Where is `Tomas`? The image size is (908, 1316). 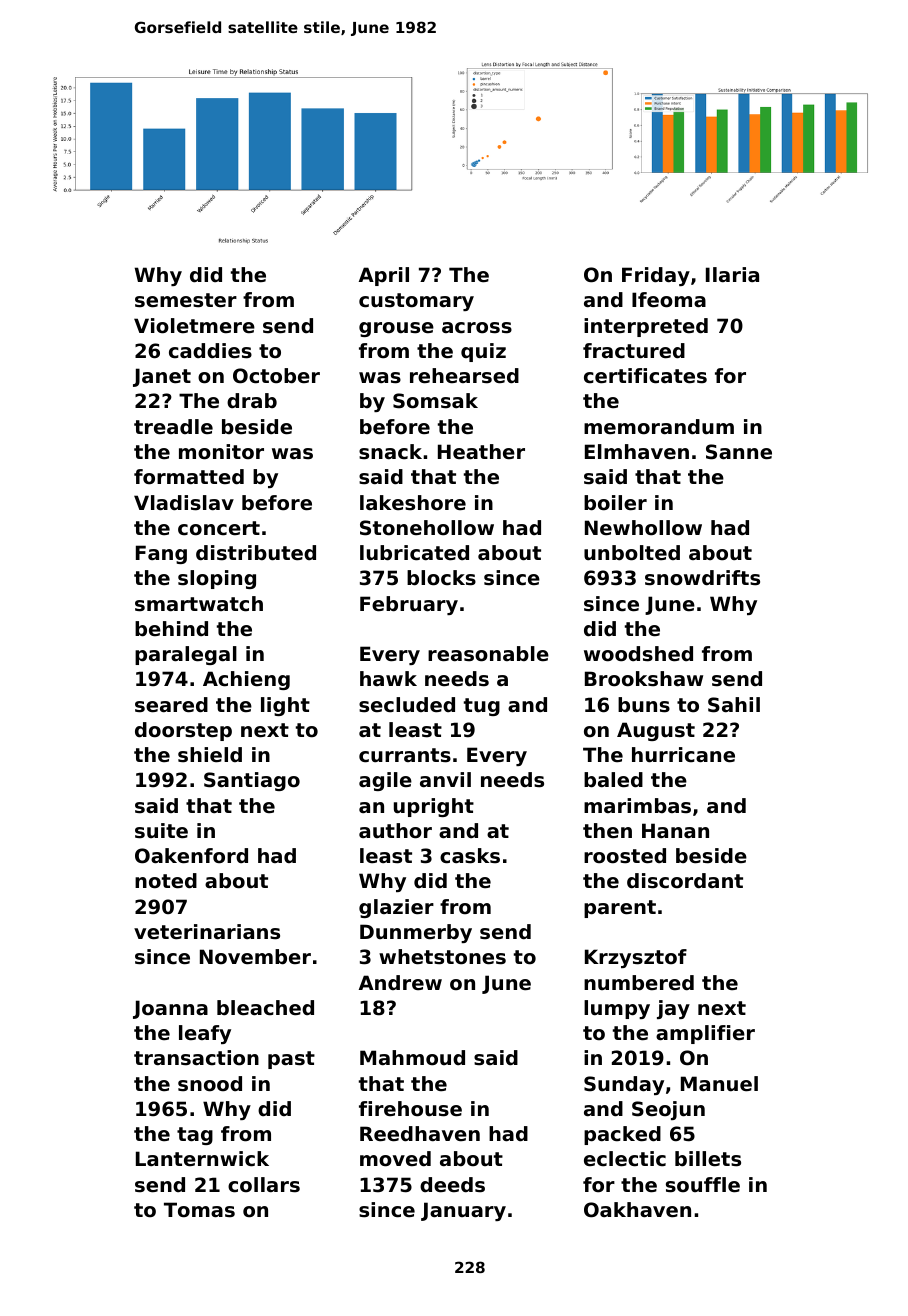 Tomas is located at coordinates (199, 1210).
